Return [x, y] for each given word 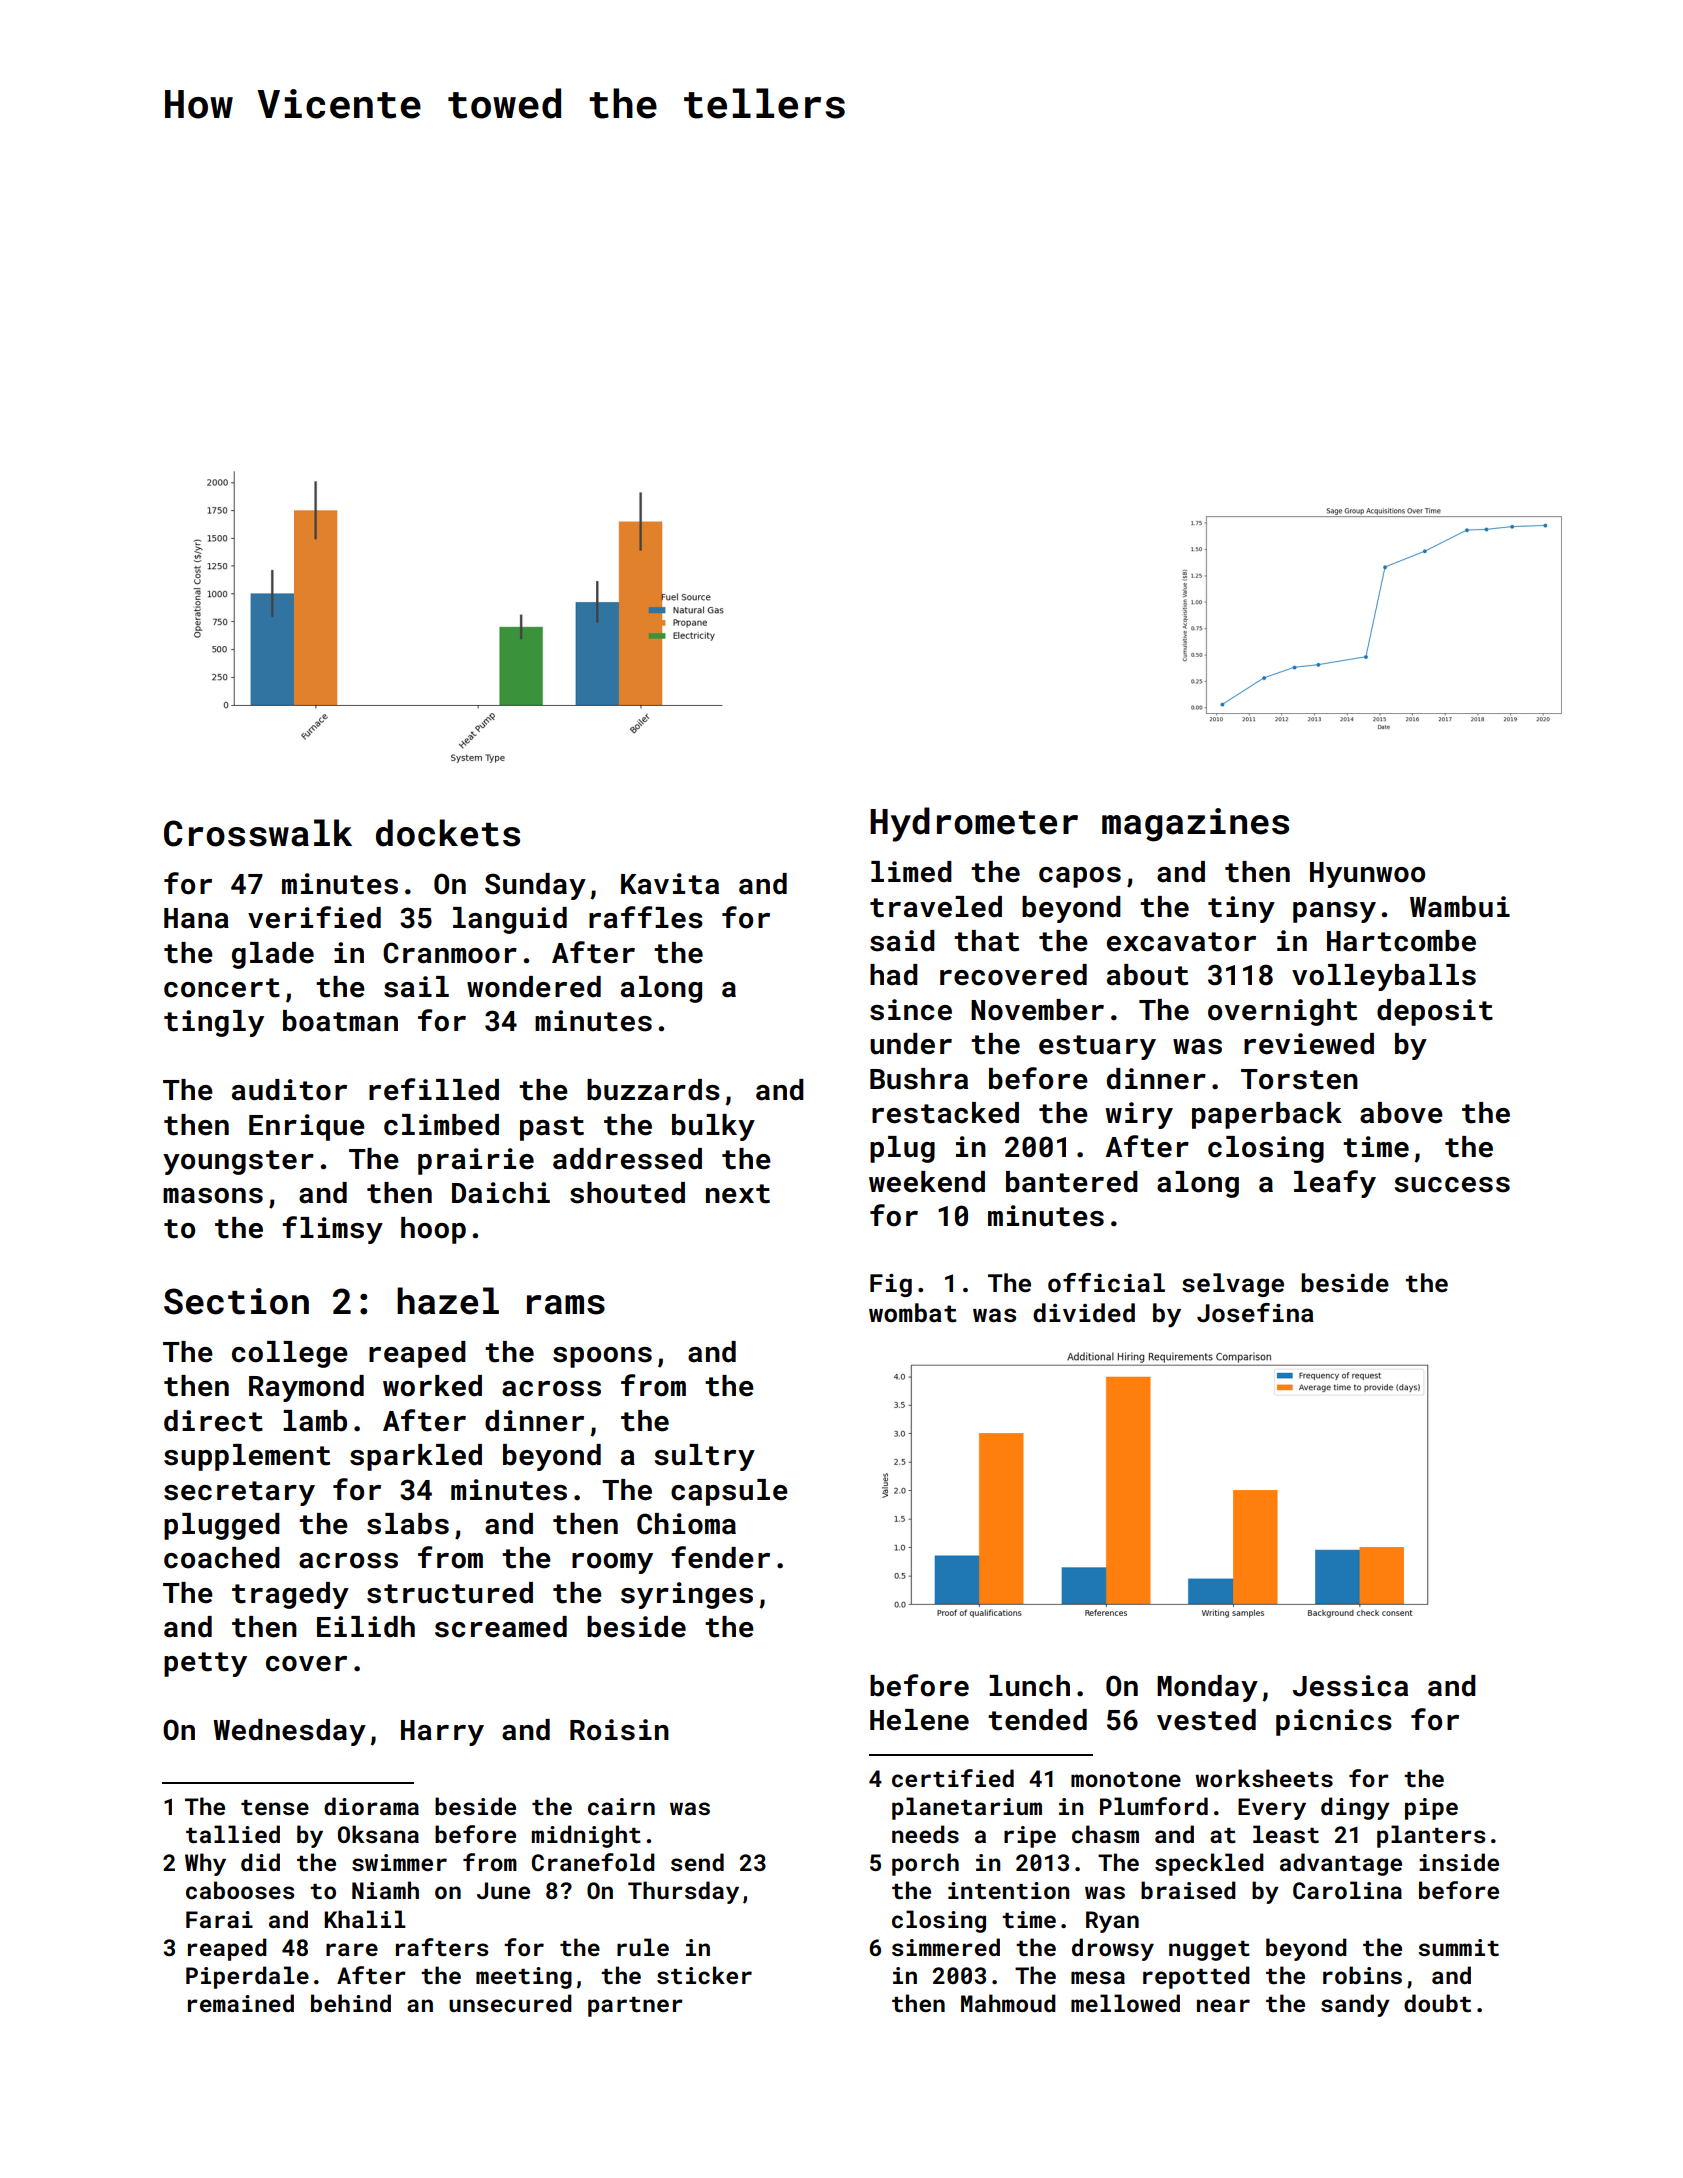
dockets [448, 833]
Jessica [1350, 1686]
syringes [687, 1595]
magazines [1195, 825]
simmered [946, 1947]
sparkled [416, 1457]
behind [351, 2003]
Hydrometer [974, 824]
